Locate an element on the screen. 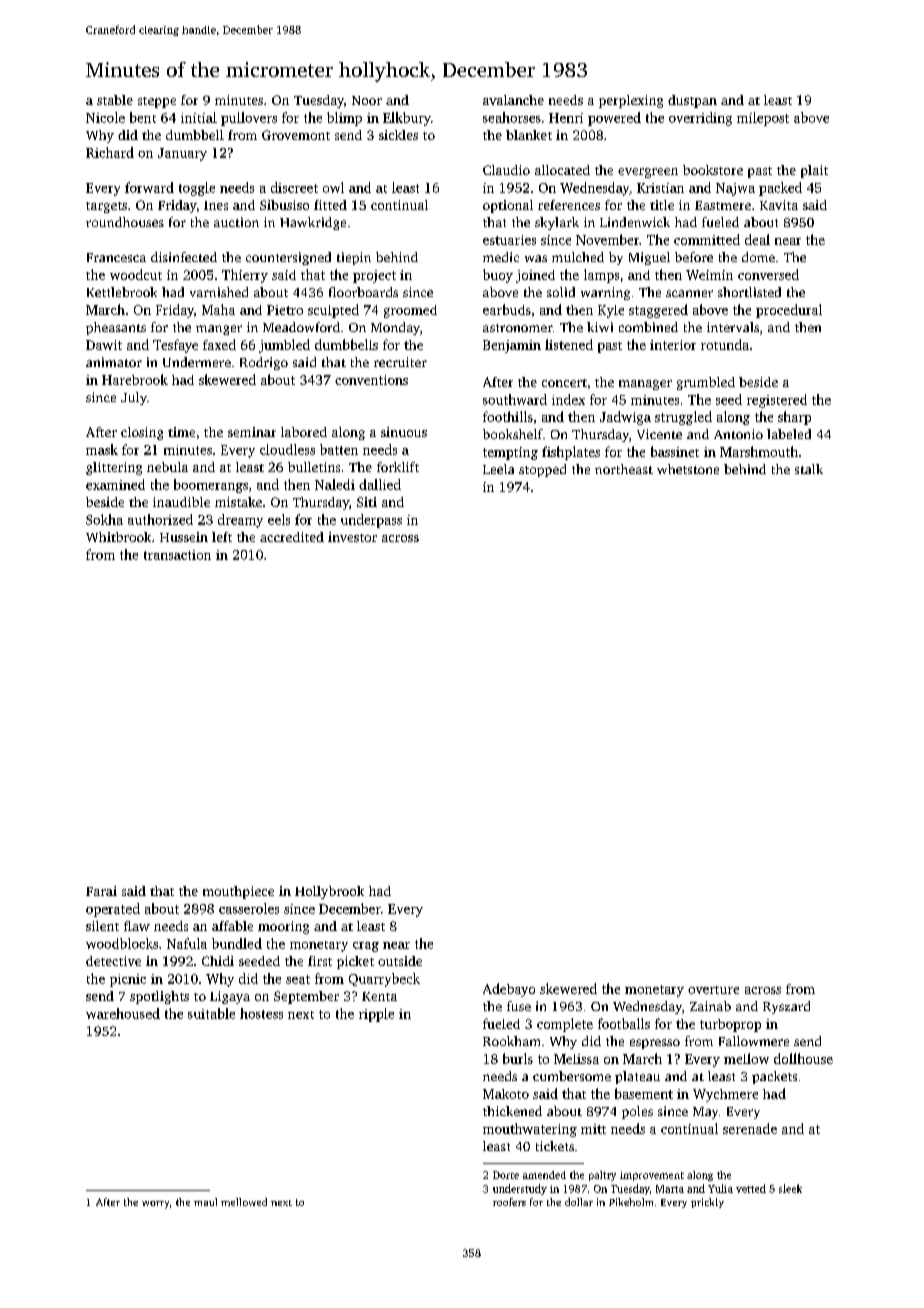 The width and height of the screenshot is (924, 1308). Noor is located at coordinates (367, 100).
